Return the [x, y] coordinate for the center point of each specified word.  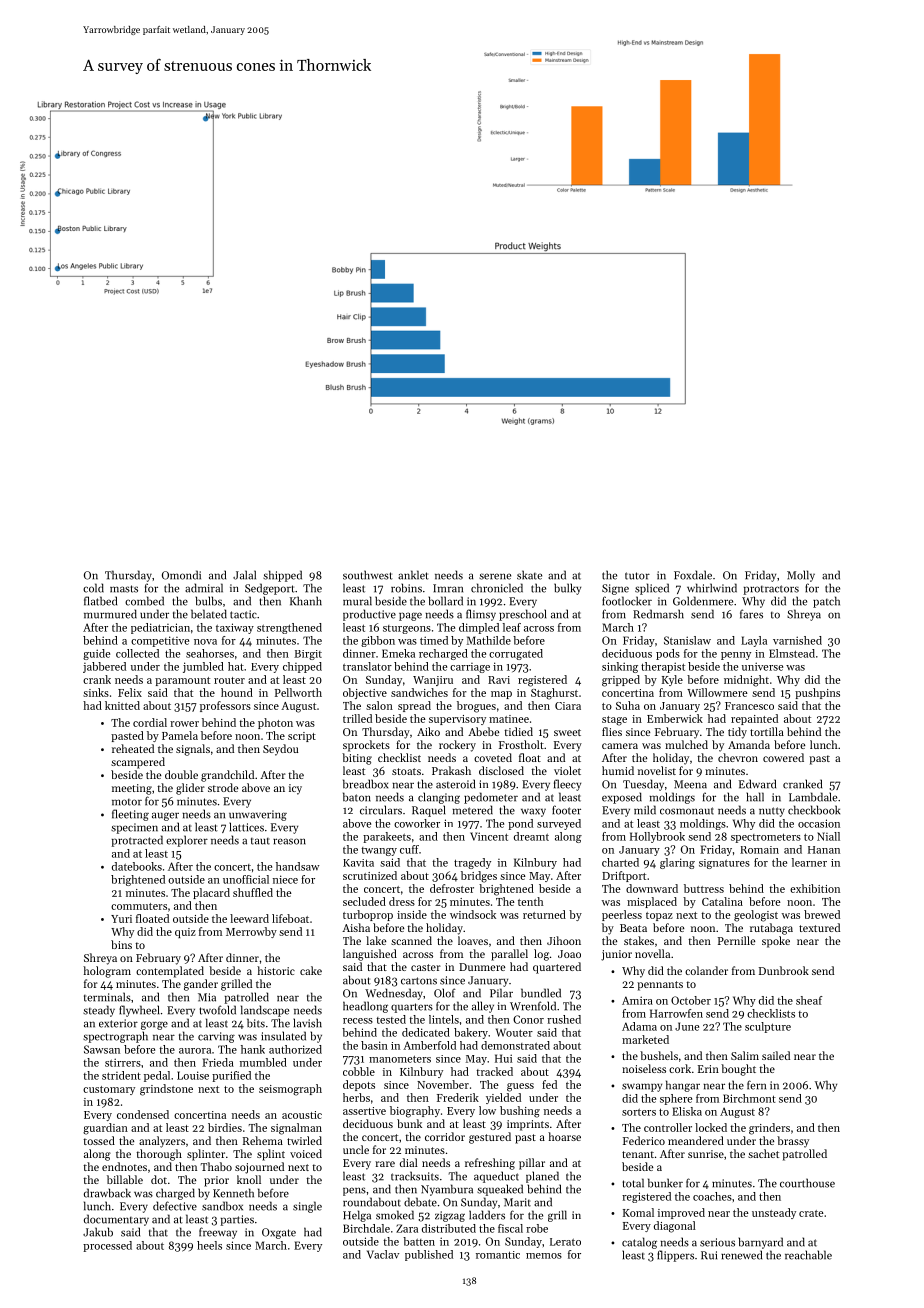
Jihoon [564, 940]
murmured [110, 614]
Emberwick [675, 718]
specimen [134, 828]
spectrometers [766, 838]
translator [367, 666]
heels [209, 1245]
